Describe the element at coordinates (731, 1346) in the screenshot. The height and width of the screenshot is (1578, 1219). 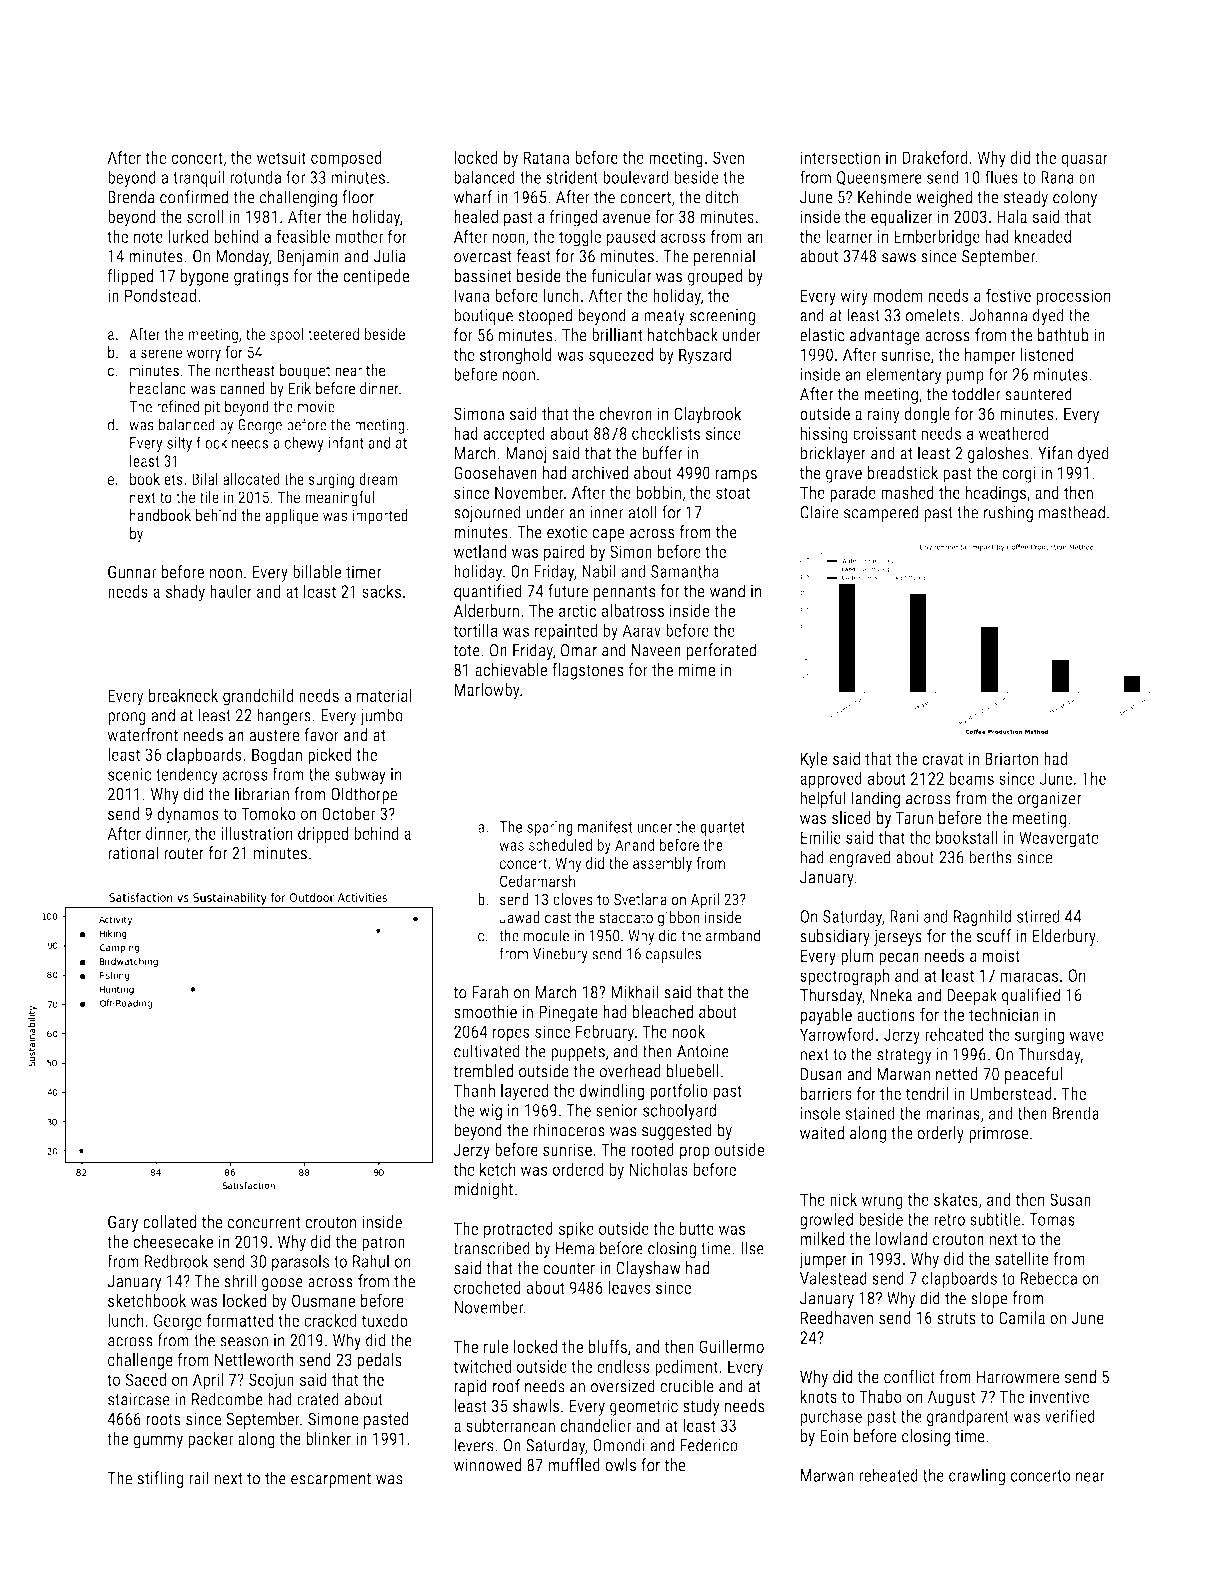
I see `Guillermo` at that location.
